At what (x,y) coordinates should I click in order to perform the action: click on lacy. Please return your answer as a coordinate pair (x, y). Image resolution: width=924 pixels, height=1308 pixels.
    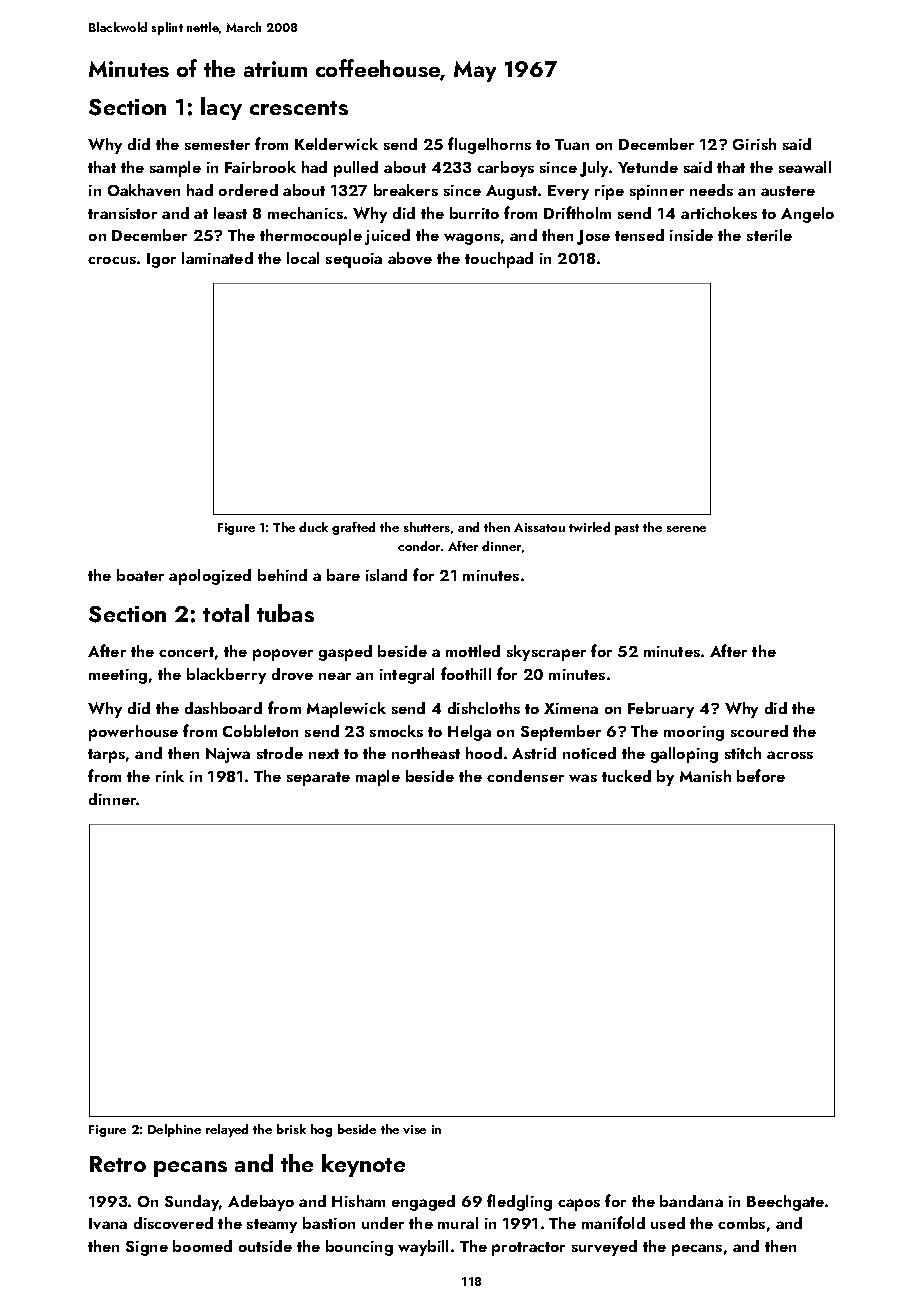
    Looking at the image, I should click on (221, 108).
